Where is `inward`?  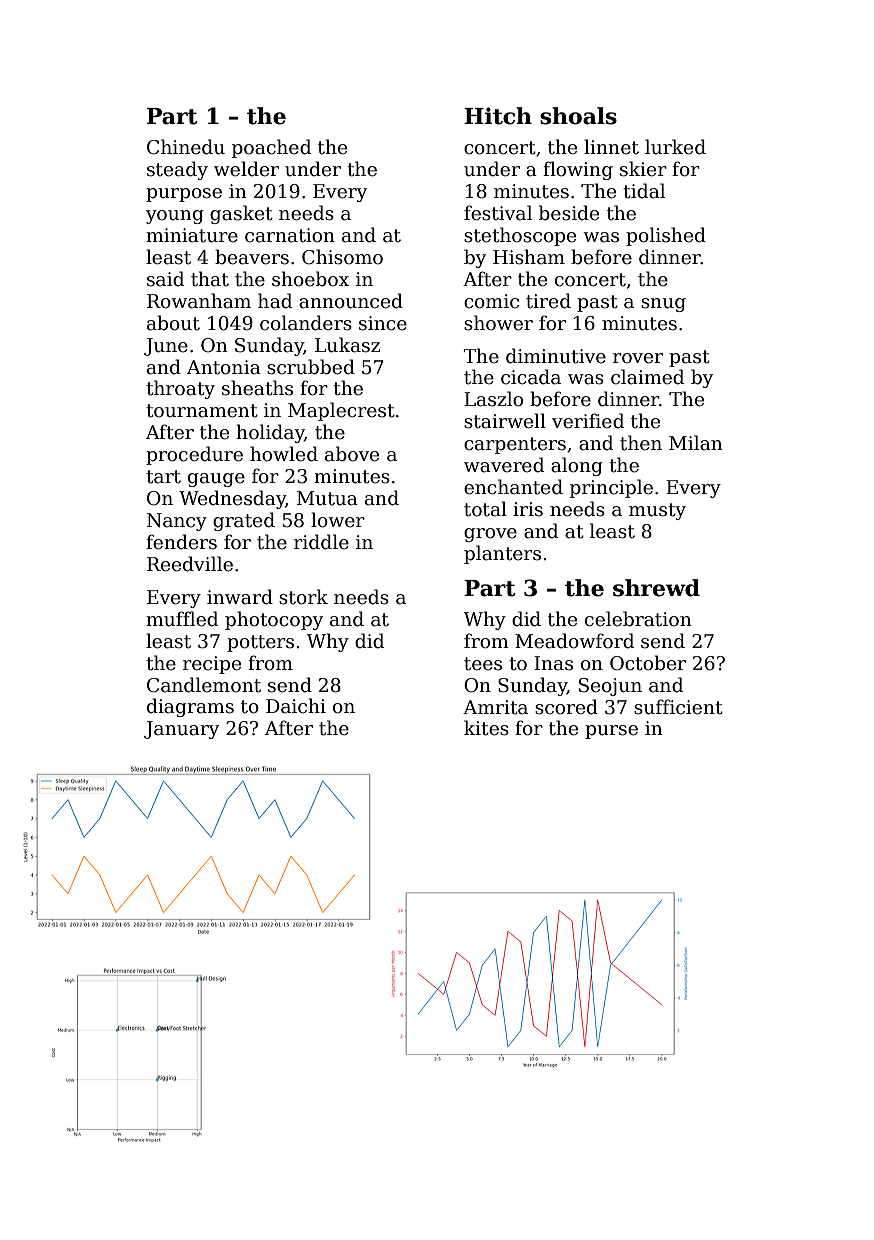 inward is located at coordinates (240, 597).
